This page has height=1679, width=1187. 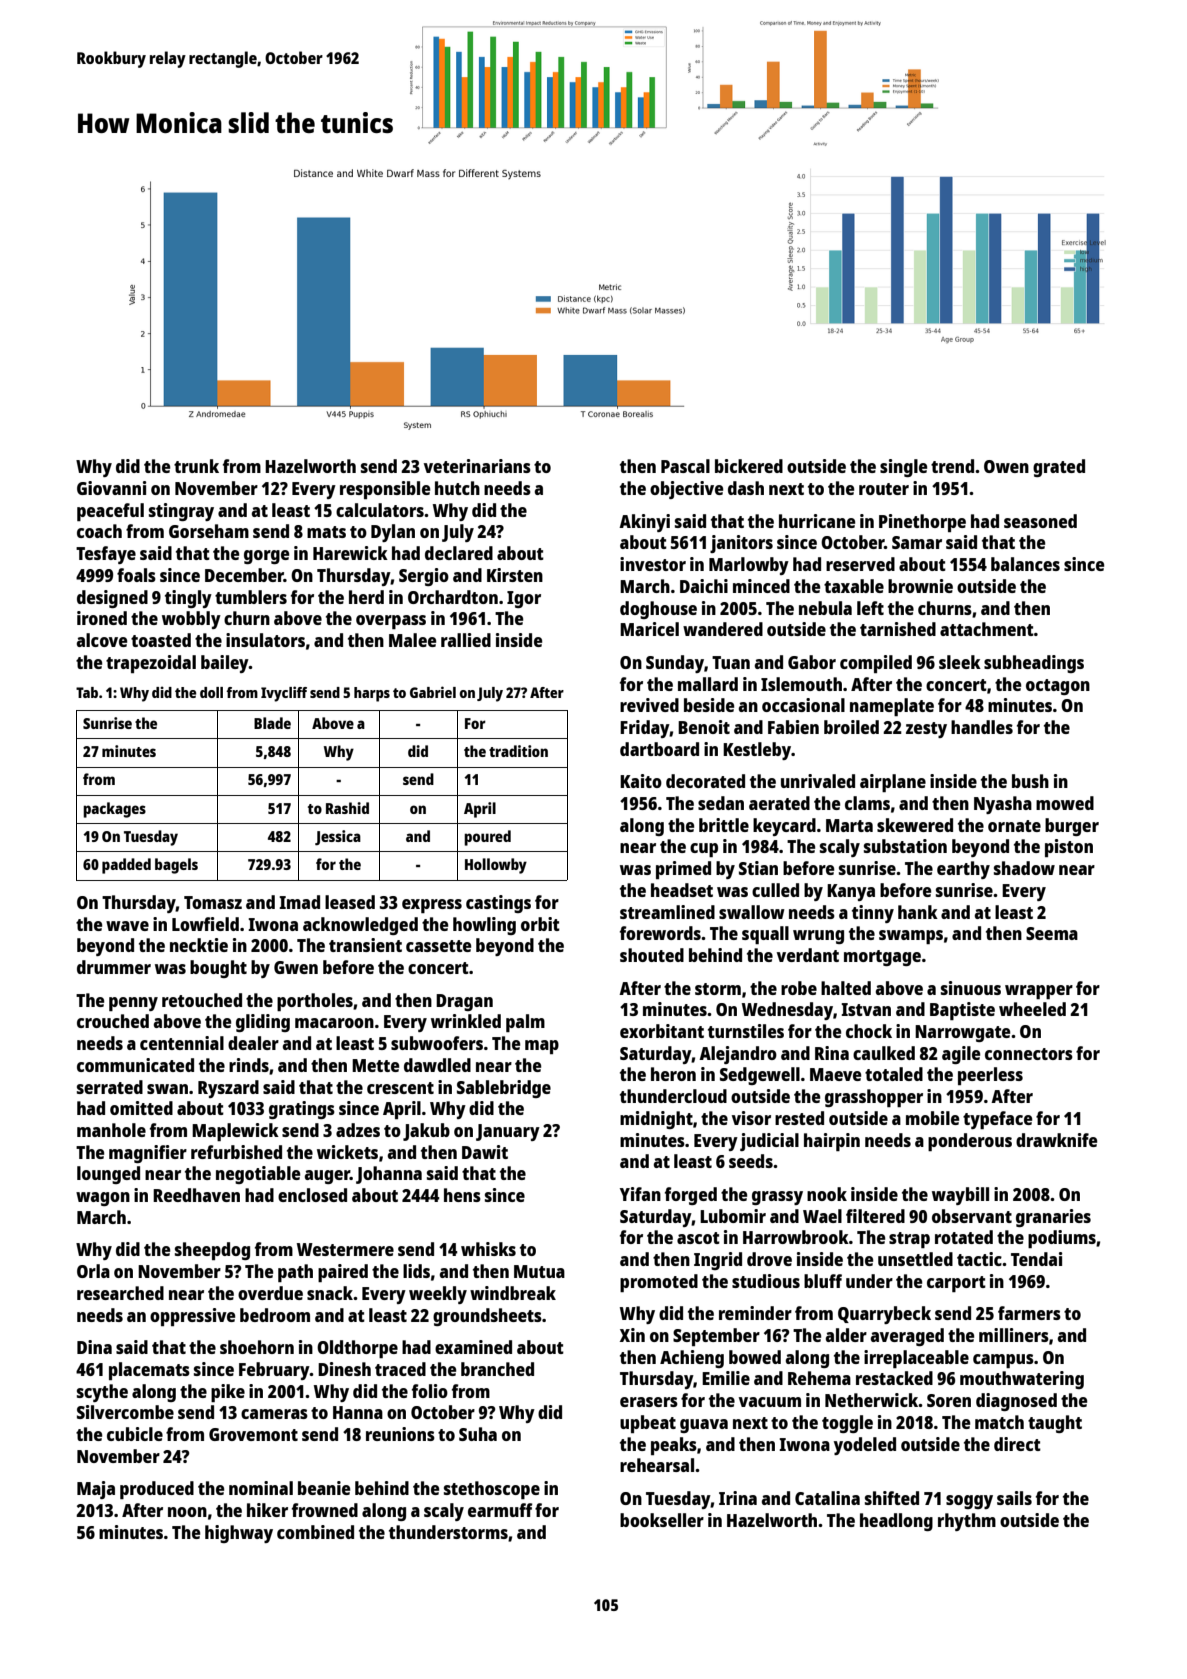 I want to click on objective, so click(x=686, y=490).
